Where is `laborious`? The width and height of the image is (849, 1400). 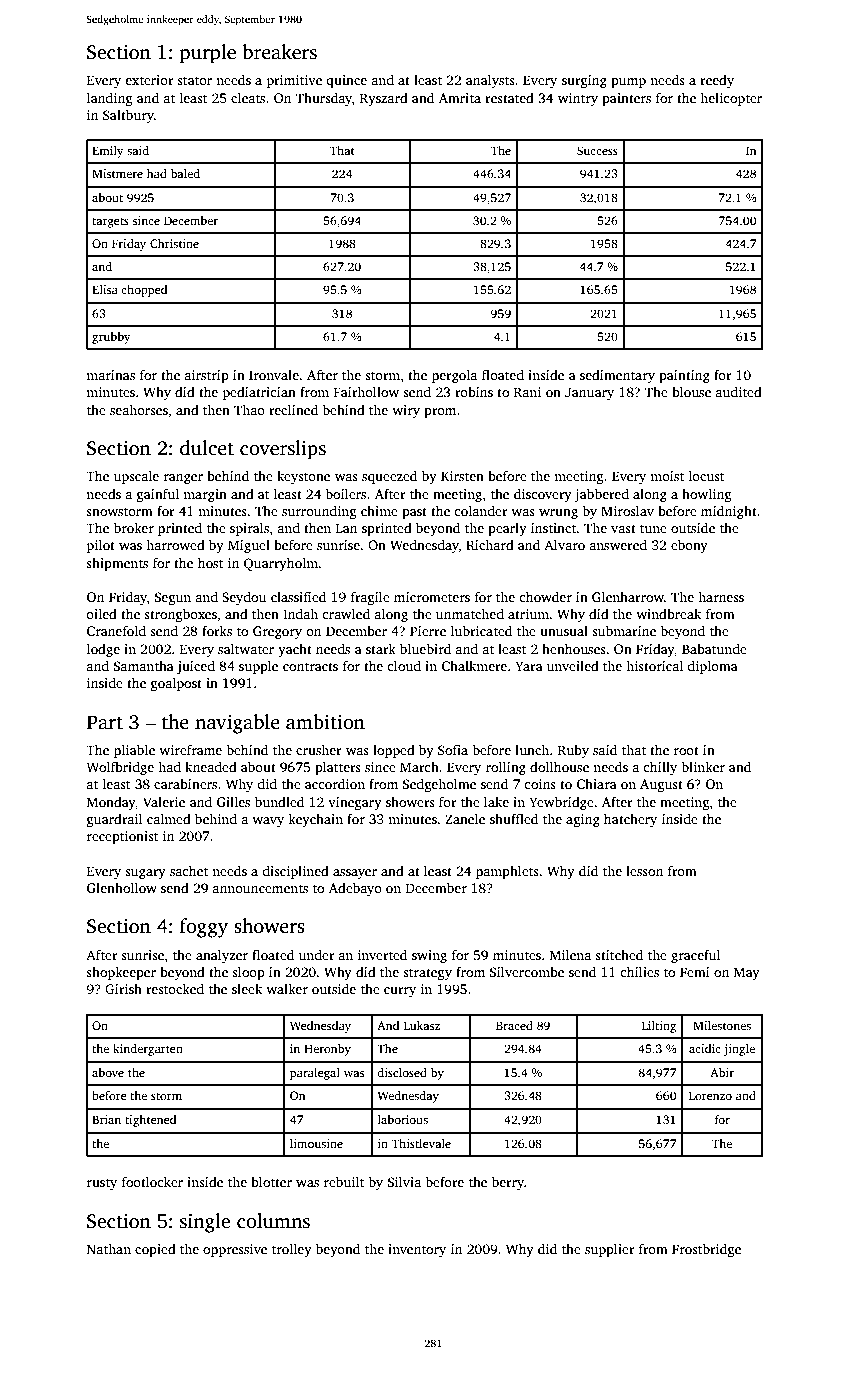 laborious is located at coordinates (403, 1119).
